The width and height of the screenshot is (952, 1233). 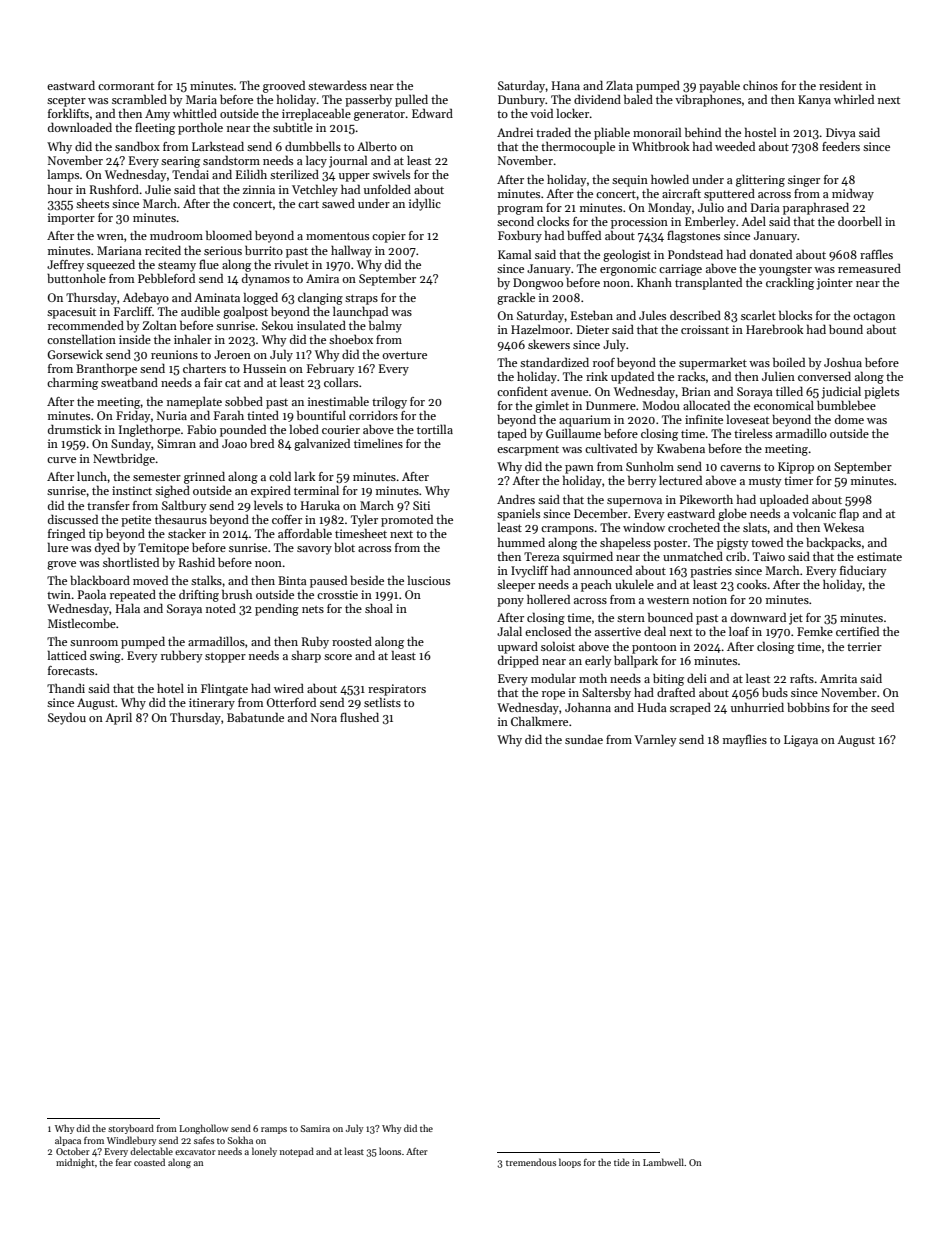 I want to click on Lambwell, so click(x=663, y=1162).
